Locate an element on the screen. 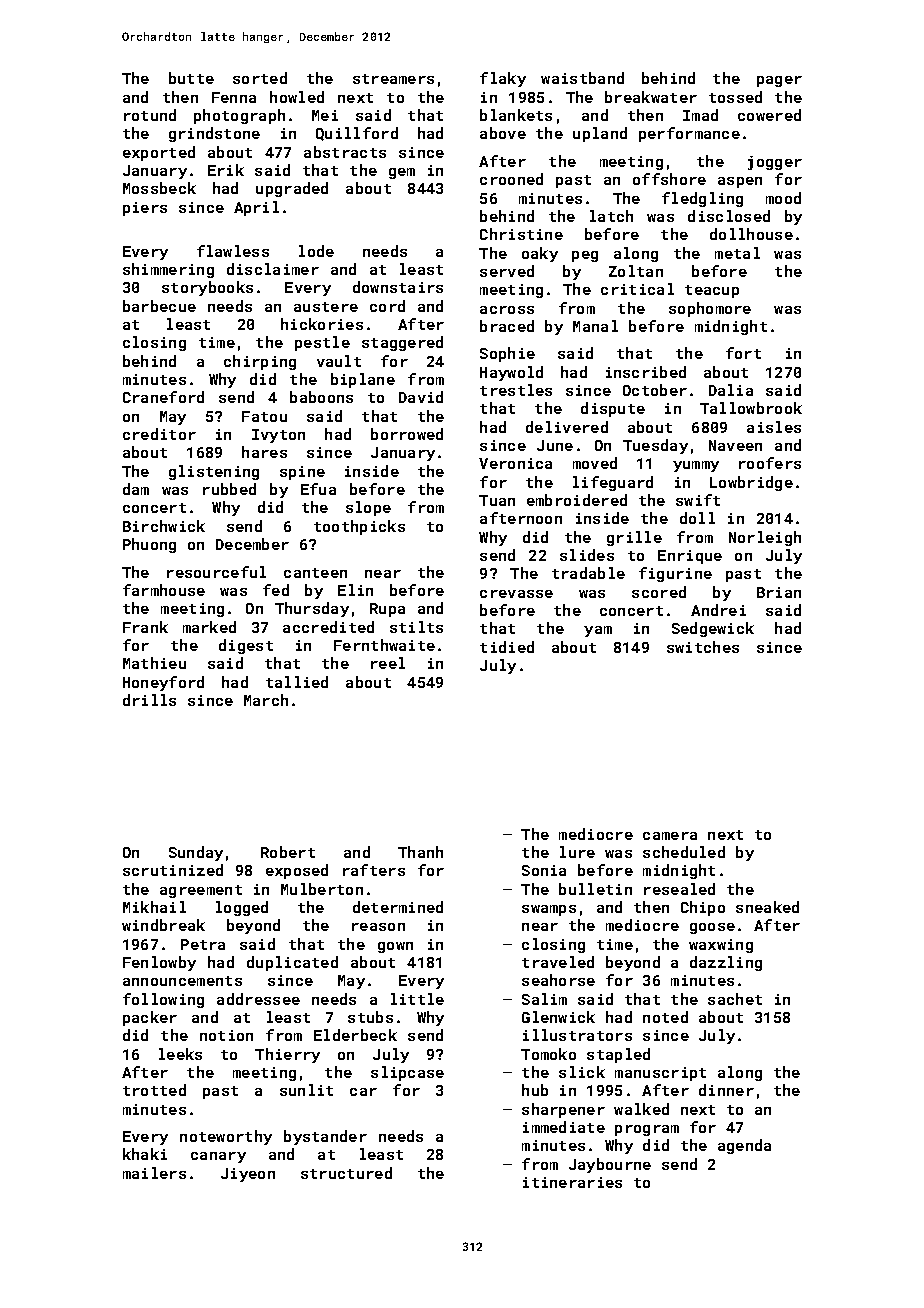 Image resolution: width=924 pixels, height=1308 pixels. duplicated is located at coordinates (292, 963).
